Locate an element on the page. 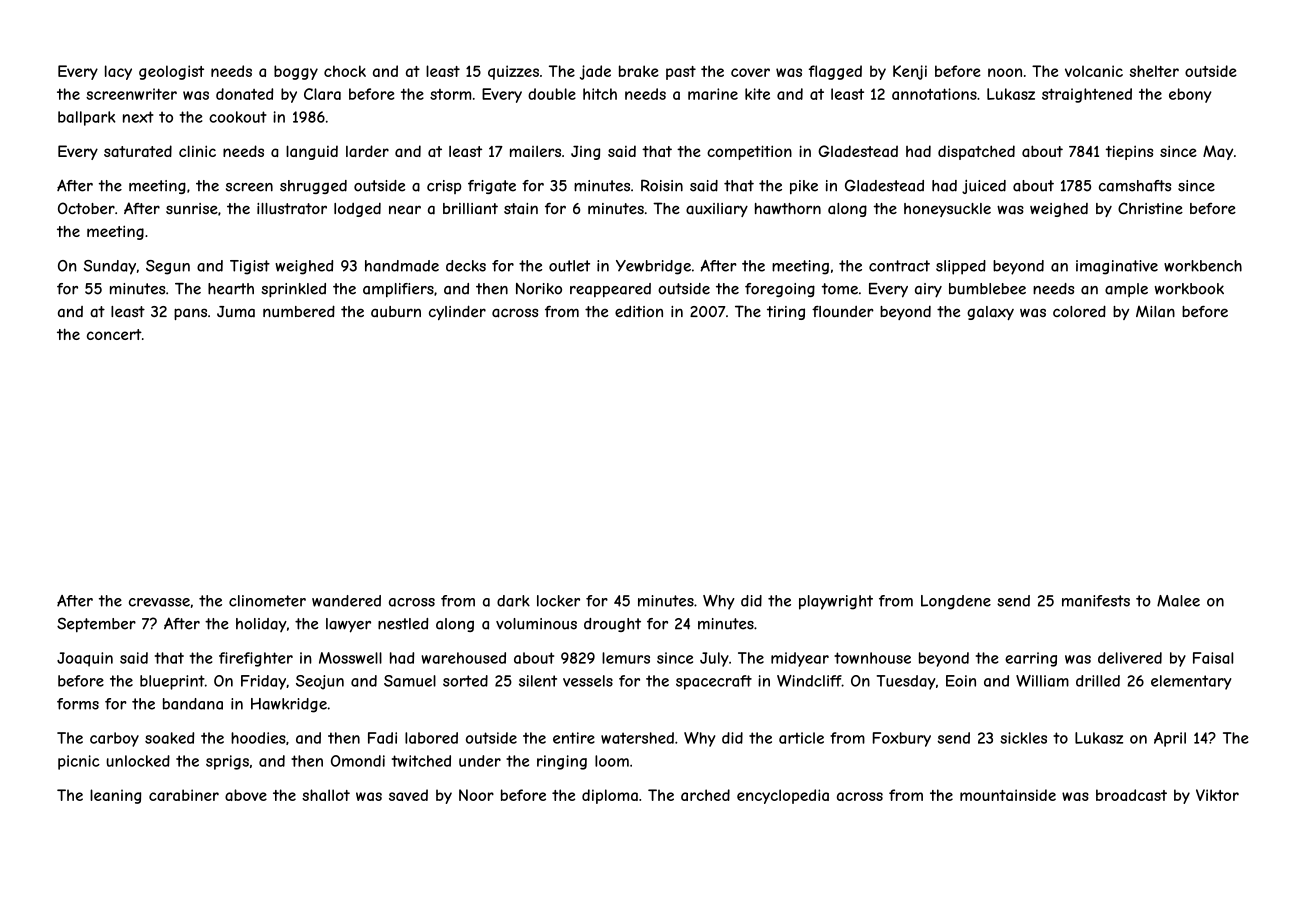 Image resolution: width=1308 pixels, height=924 pixels. edition is located at coordinates (639, 311).
